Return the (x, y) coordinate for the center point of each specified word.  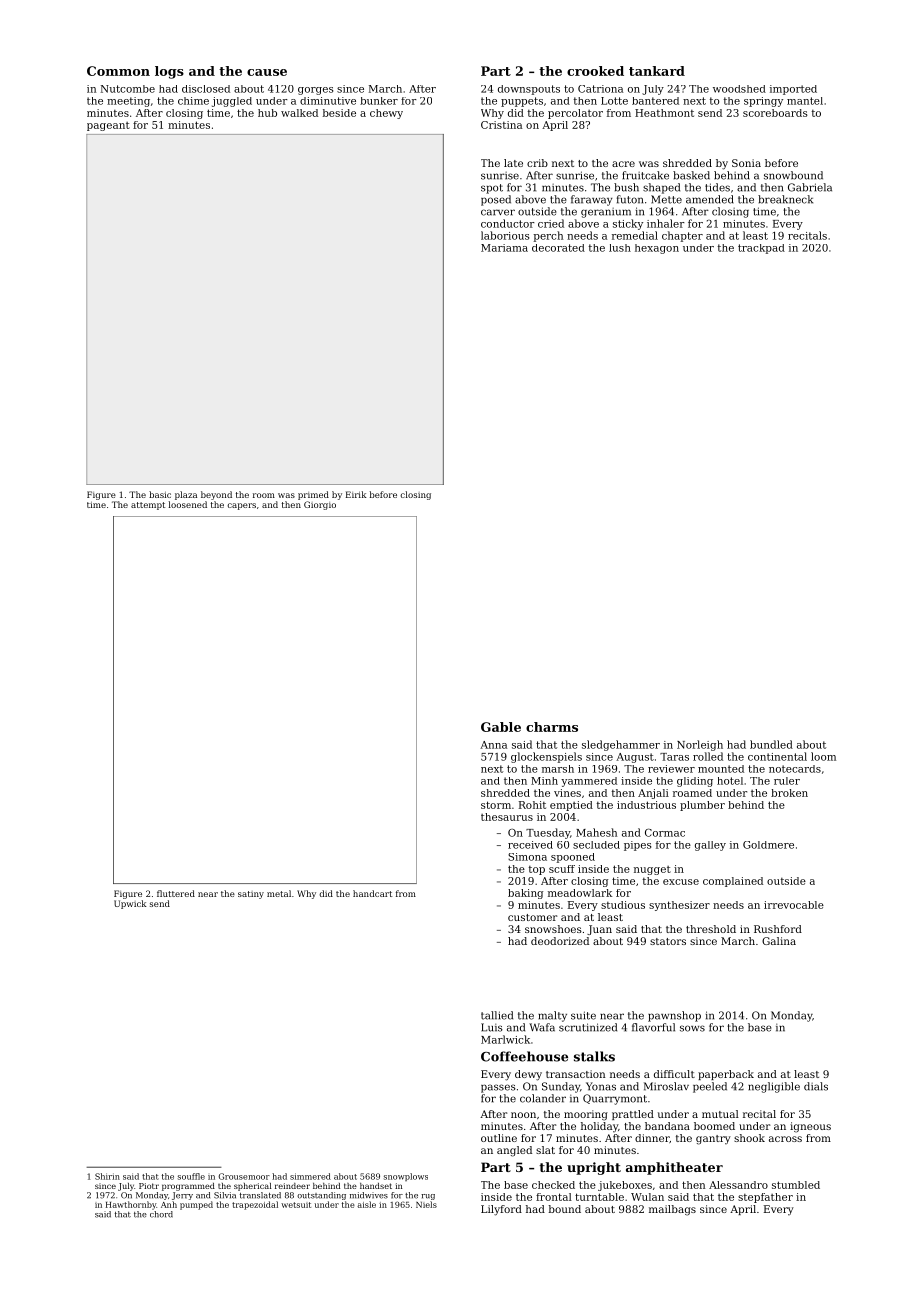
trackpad (761, 249)
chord (161, 1214)
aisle (366, 1204)
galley (710, 846)
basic (160, 494)
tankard (657, 71)
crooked (595, 71)
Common (118, 71)
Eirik (356, 494)
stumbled (796, 1185)
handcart (372, 893)
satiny (251, 895)
